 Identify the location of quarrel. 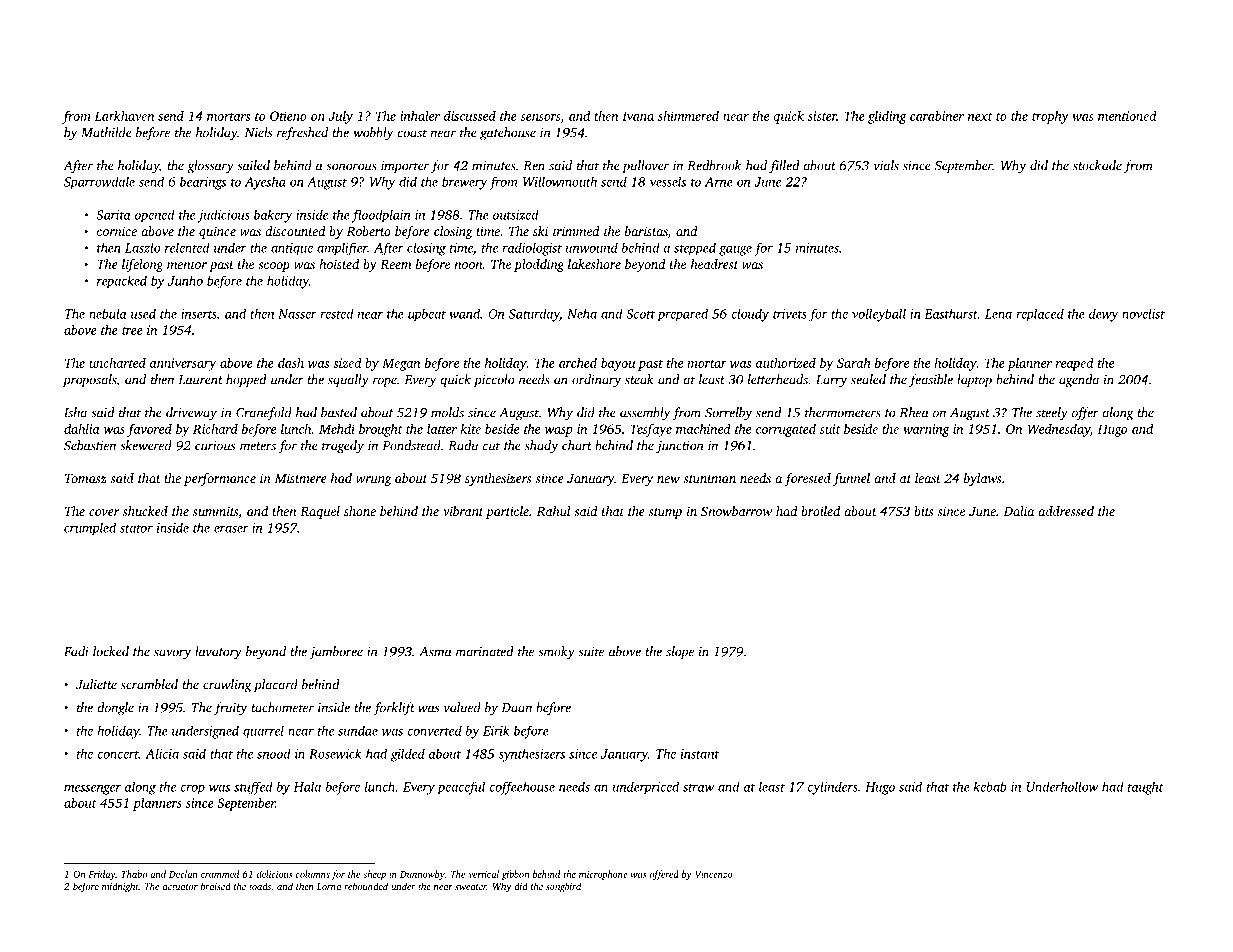
(263, 732).
